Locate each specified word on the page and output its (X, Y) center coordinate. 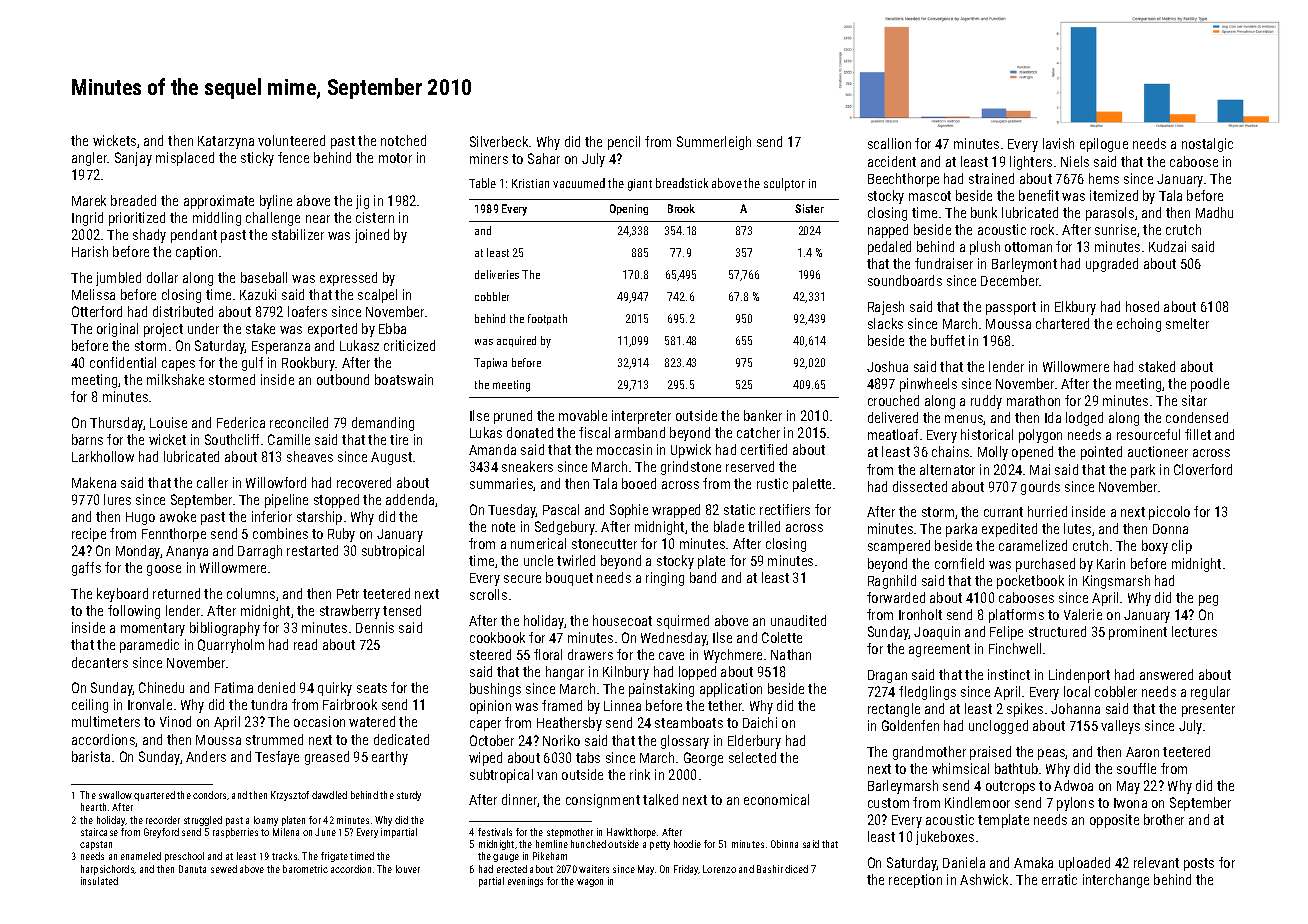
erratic (1059, 879)
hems (1104, 178)
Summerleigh (714, 143)
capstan (96, 845)
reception (915, 881)
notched (403, 140)
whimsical (960, 768)
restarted (312, 550)
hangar (565, 673)
